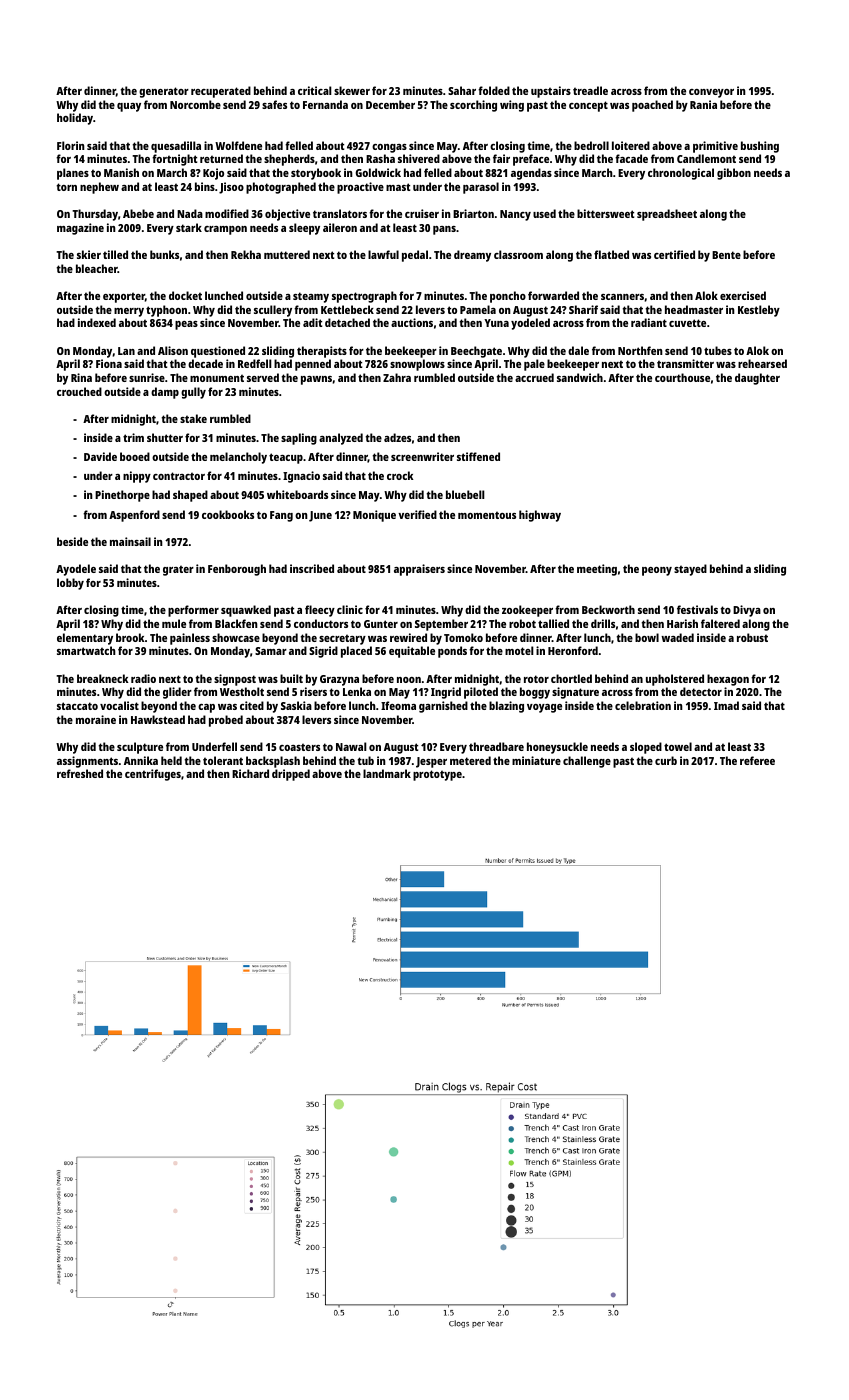 Image resolution: width=849 pixels, height=1400 pixels. What do you see at coordinates (138, 213) in the page?
I see `Abebe` at bounding box center [138, 213].
